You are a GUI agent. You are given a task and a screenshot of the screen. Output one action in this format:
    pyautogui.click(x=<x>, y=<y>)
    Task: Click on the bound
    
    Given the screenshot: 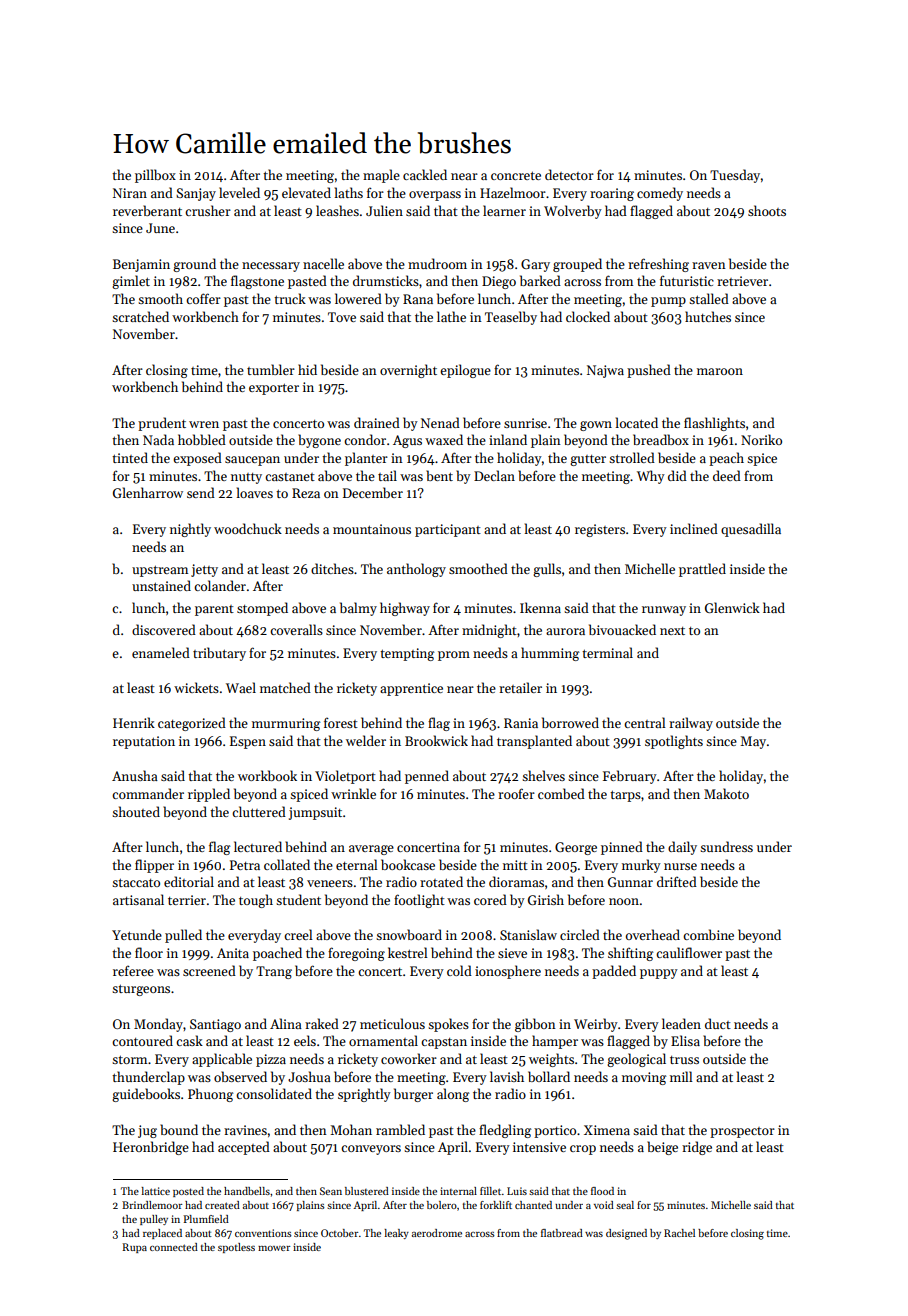 What is the action you would take?
    pyautogui.click(x=179, y=1129)
